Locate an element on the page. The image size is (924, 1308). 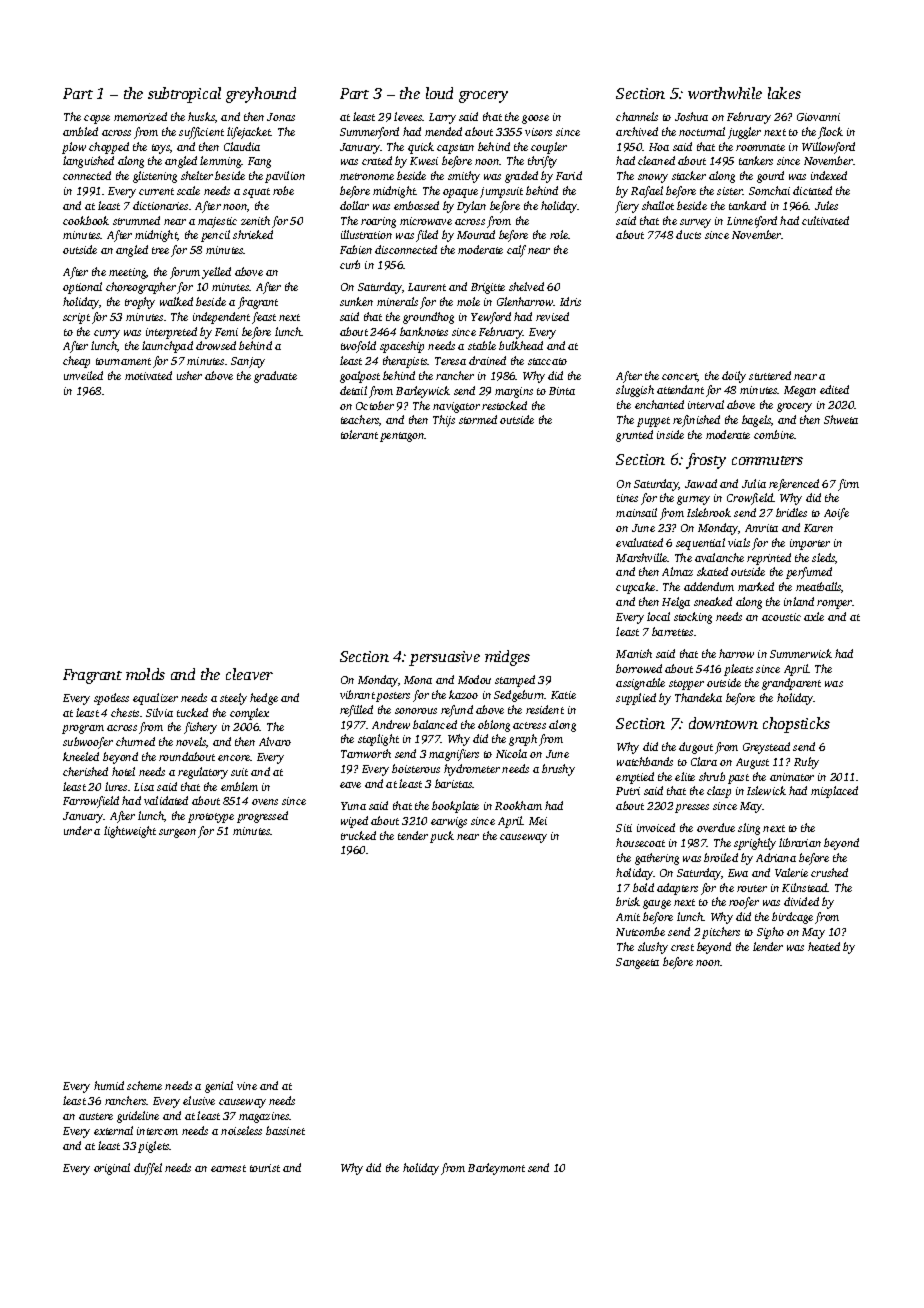
bulkhead is located at coordinates (521, 345).
